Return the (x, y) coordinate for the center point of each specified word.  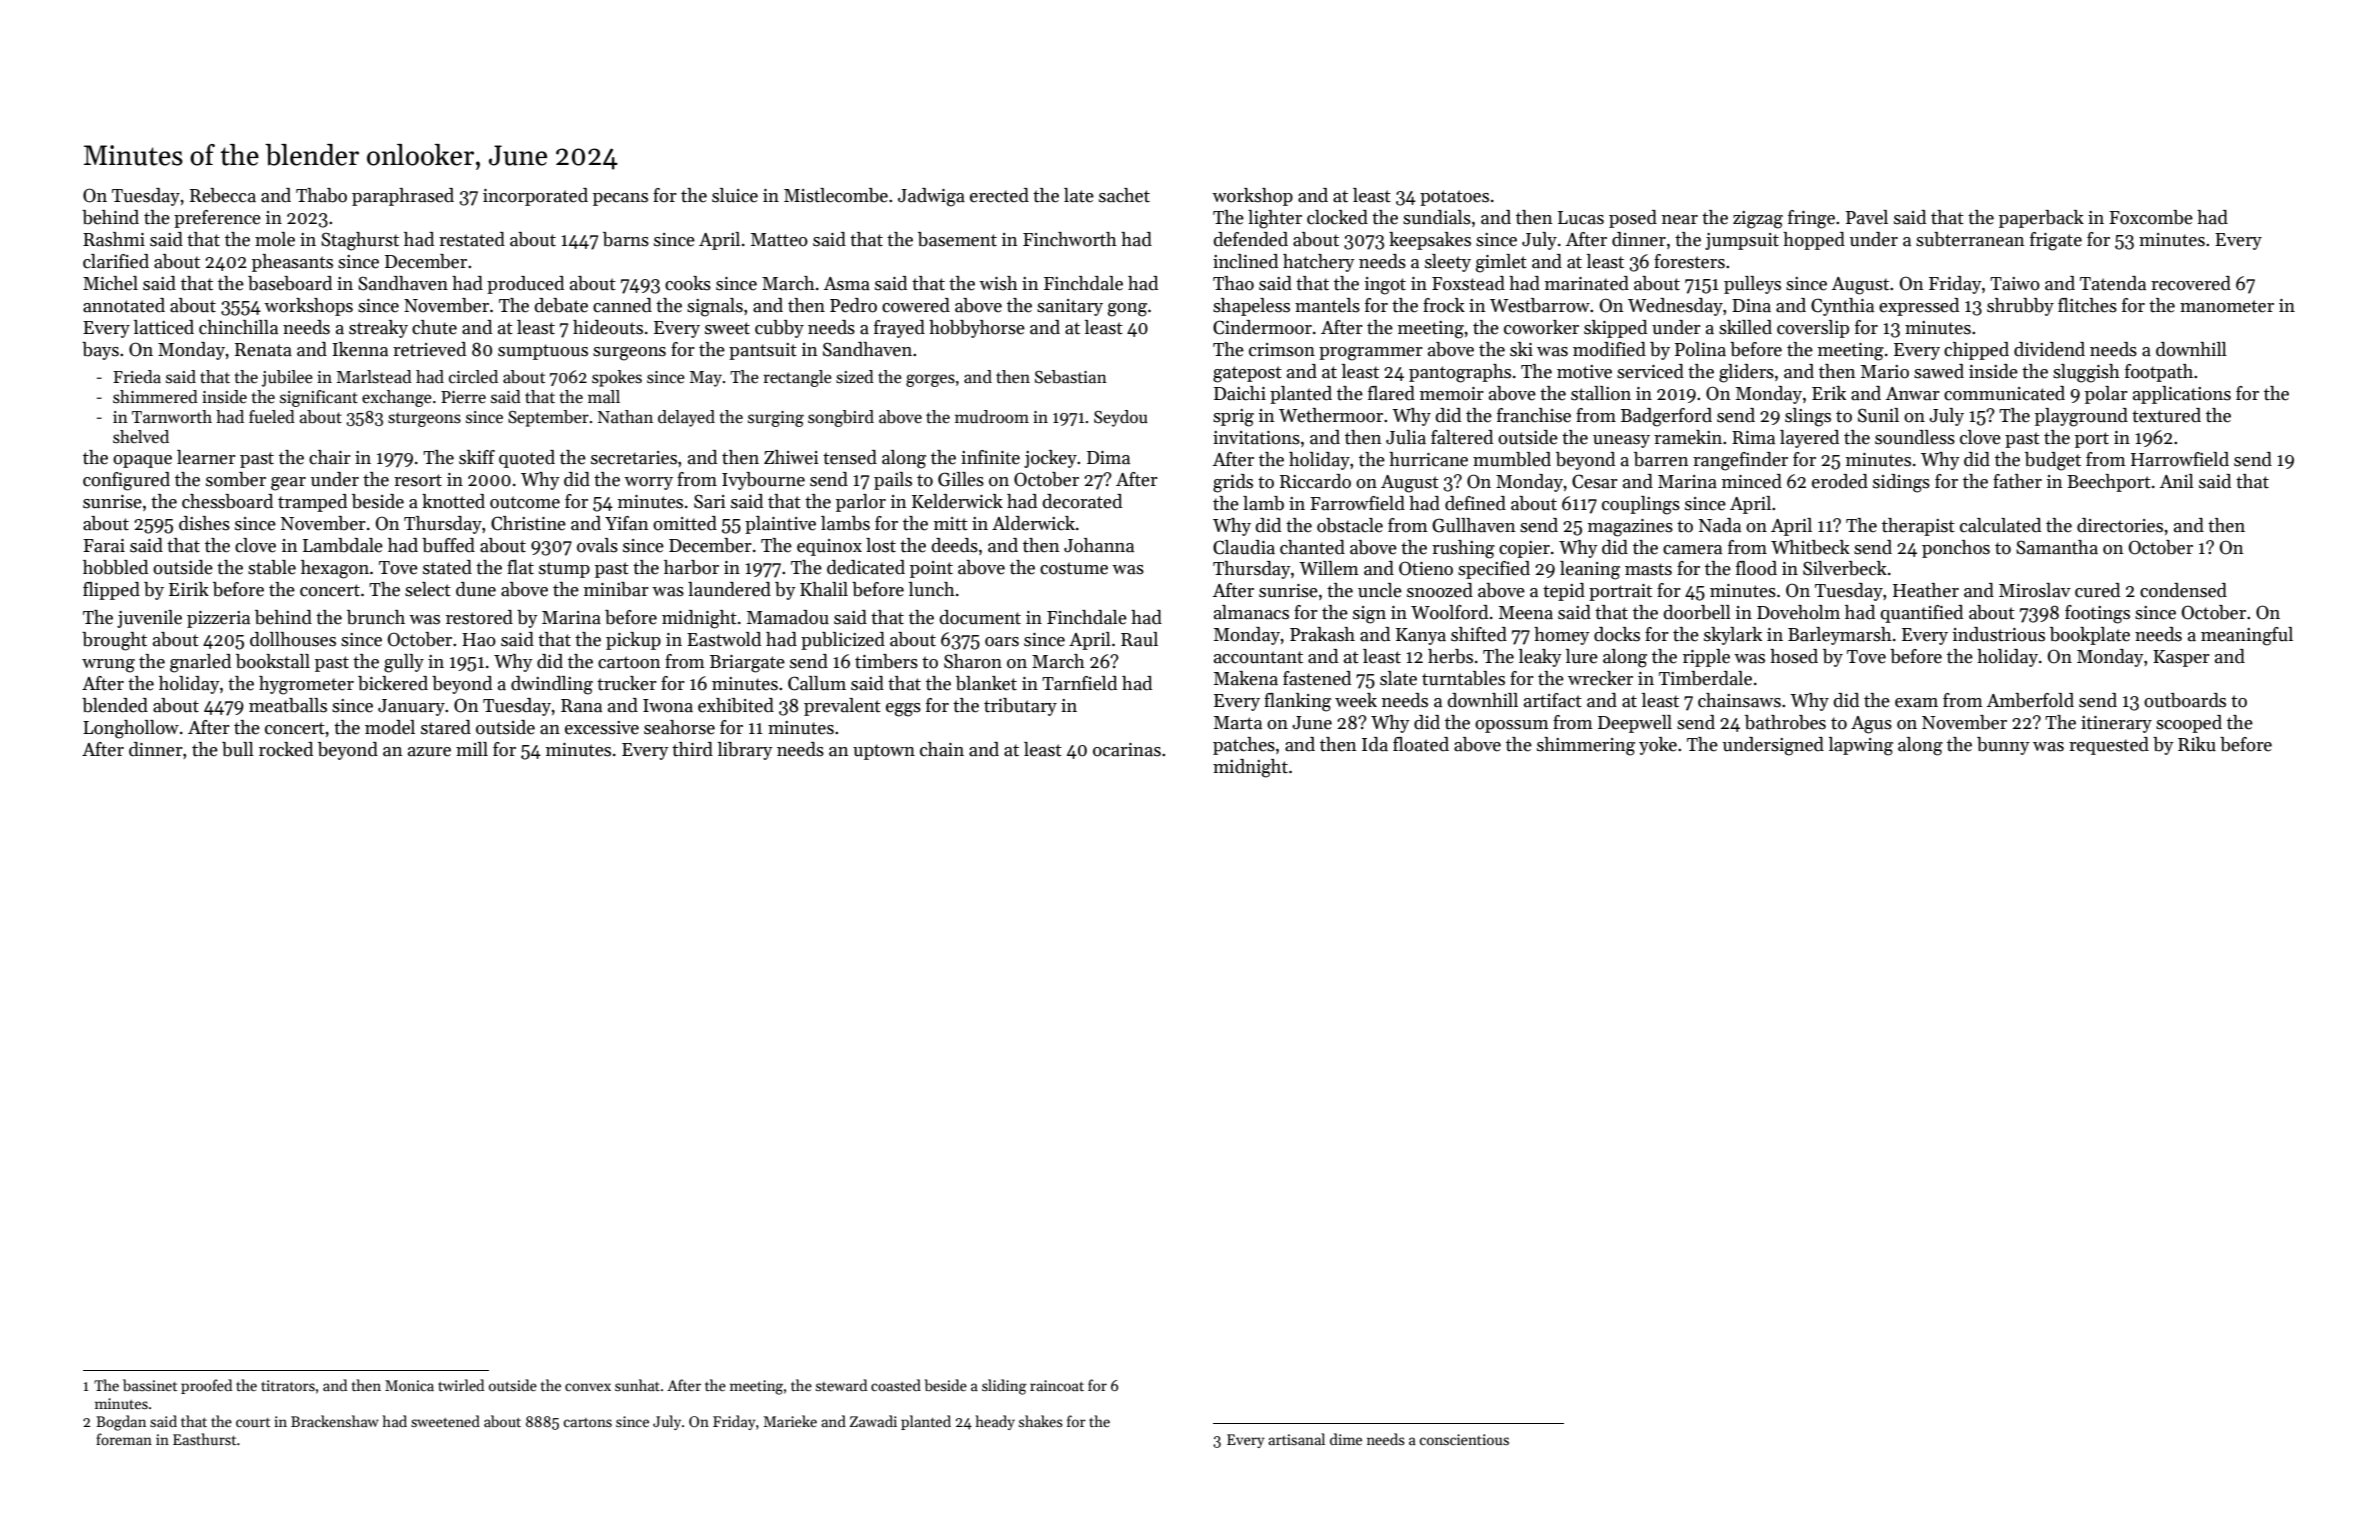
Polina (1700, 349)
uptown (884, 752)
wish (998, 283)
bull (238, 749)
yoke (1658, 746)
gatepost (1247, 374)
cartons (588, 1422)
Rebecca (223, 195)
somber (236, 479)
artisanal (1296, 1439)
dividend (2049, 349)
